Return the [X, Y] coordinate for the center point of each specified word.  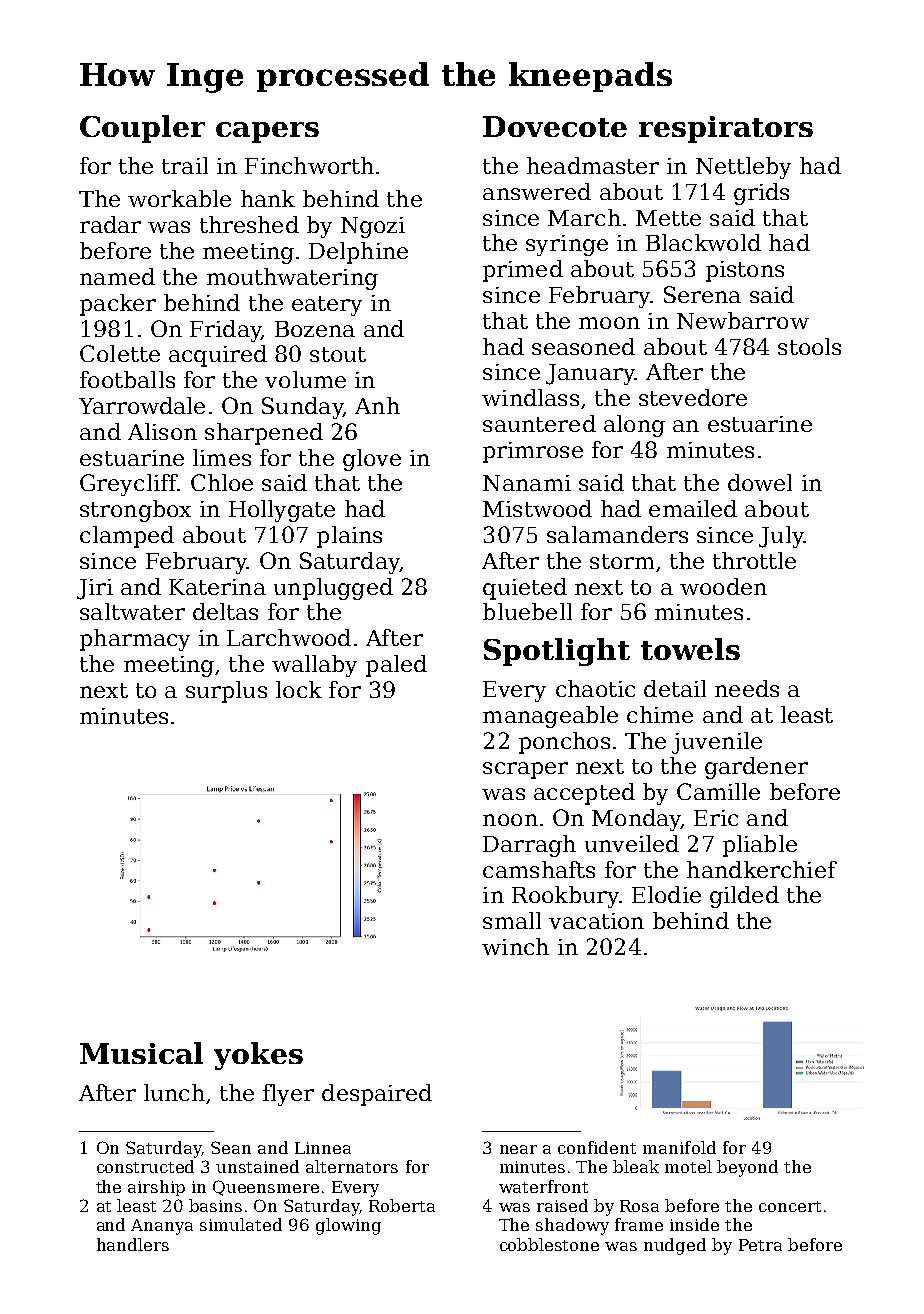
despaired [377, 1095]
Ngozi [373, 227]
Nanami [527, 483]
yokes [258, 1056]
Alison [162, 431]
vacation [596, 921]
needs [747, 688]
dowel [760, 482]
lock [299, 689]
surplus [226, 692]
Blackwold [703, 242]
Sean [231, 1147]
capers [267, 132]
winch [515, 946]
